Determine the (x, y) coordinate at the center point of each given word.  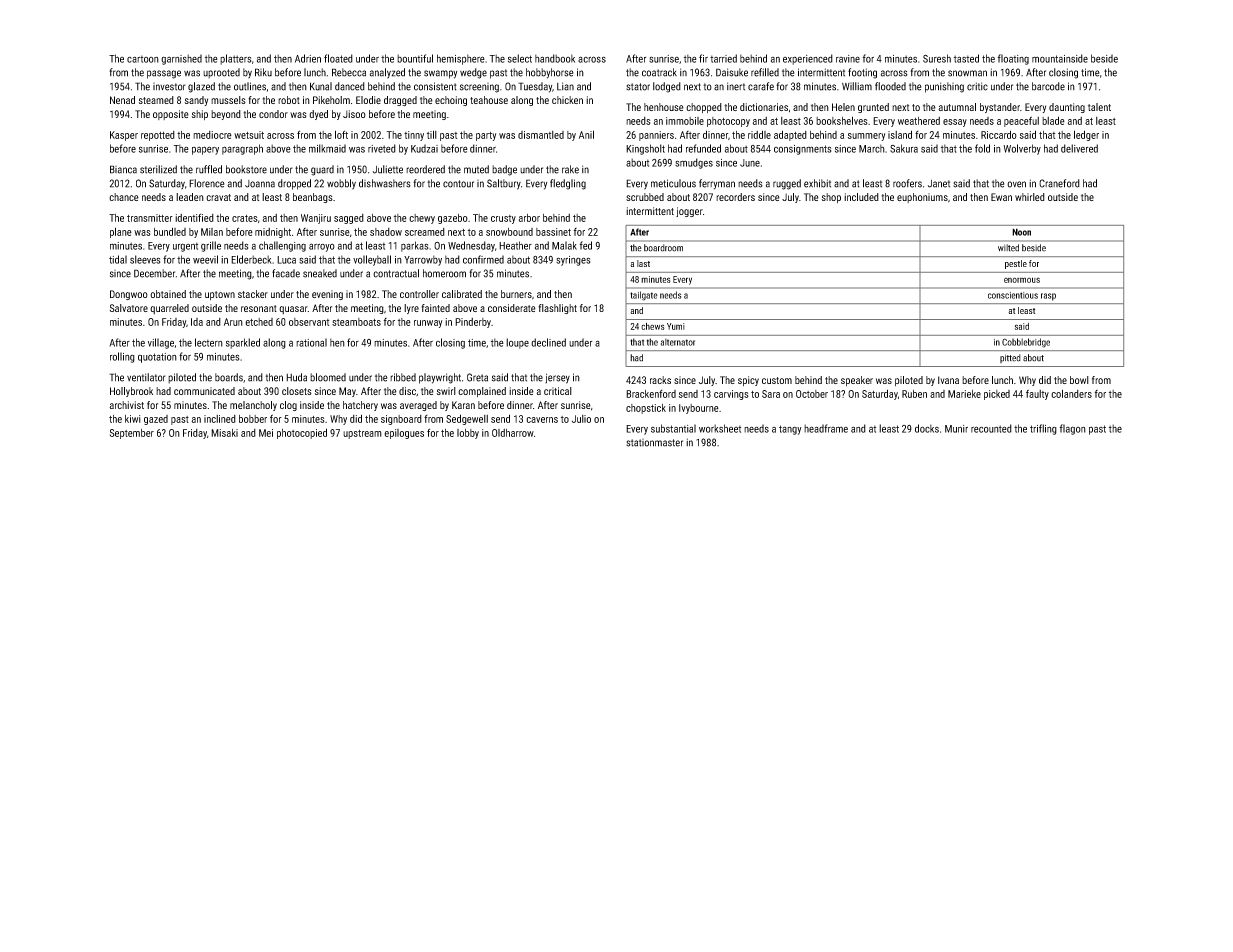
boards (229, 377)
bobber (253, 419)
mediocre (212, 135)
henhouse (664, 107)
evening (327, 295)
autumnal (957, 107)
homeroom (444, 273)
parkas (414, 246)
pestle (1016, 264)
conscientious (1013, 295)
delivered (1079, 148)
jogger (689, 212)
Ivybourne (699, 409)
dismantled (541, 135)
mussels (228, 100)
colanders (1071, 393)
